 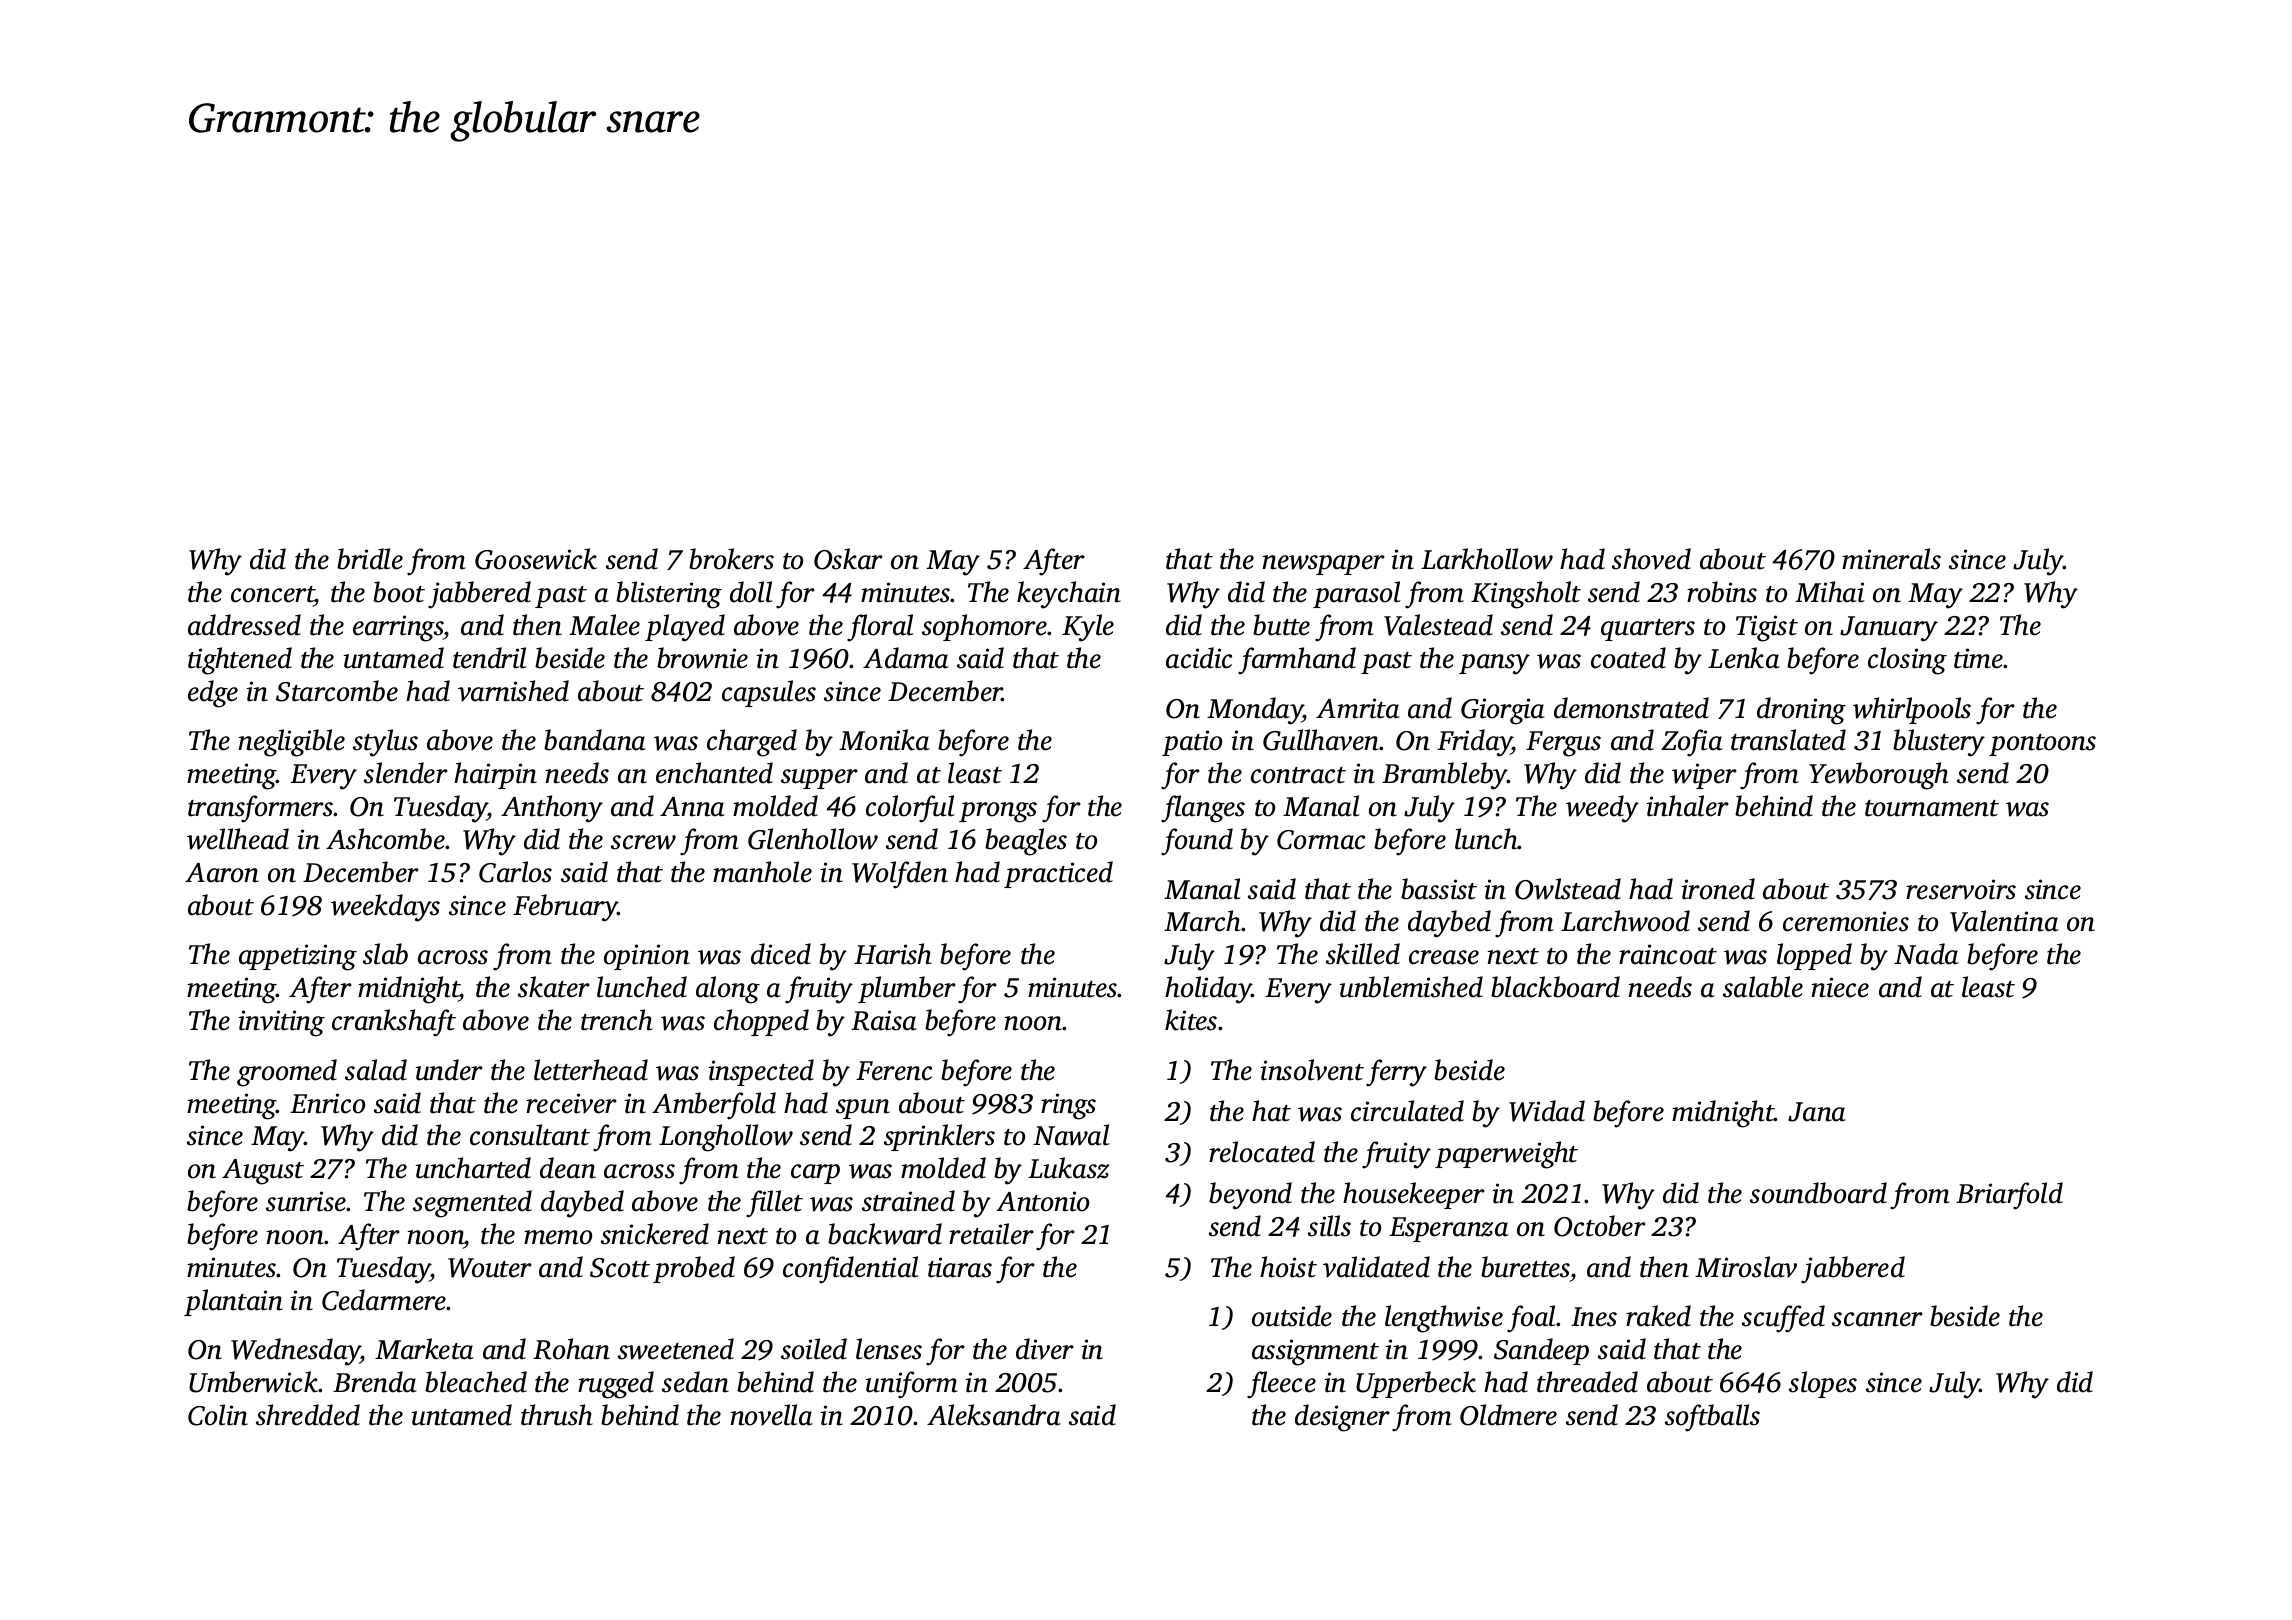 What do you see at coordinates (1648, 630) in the screenshot?
I see `quarters` at bounding box center [1648, 630].
